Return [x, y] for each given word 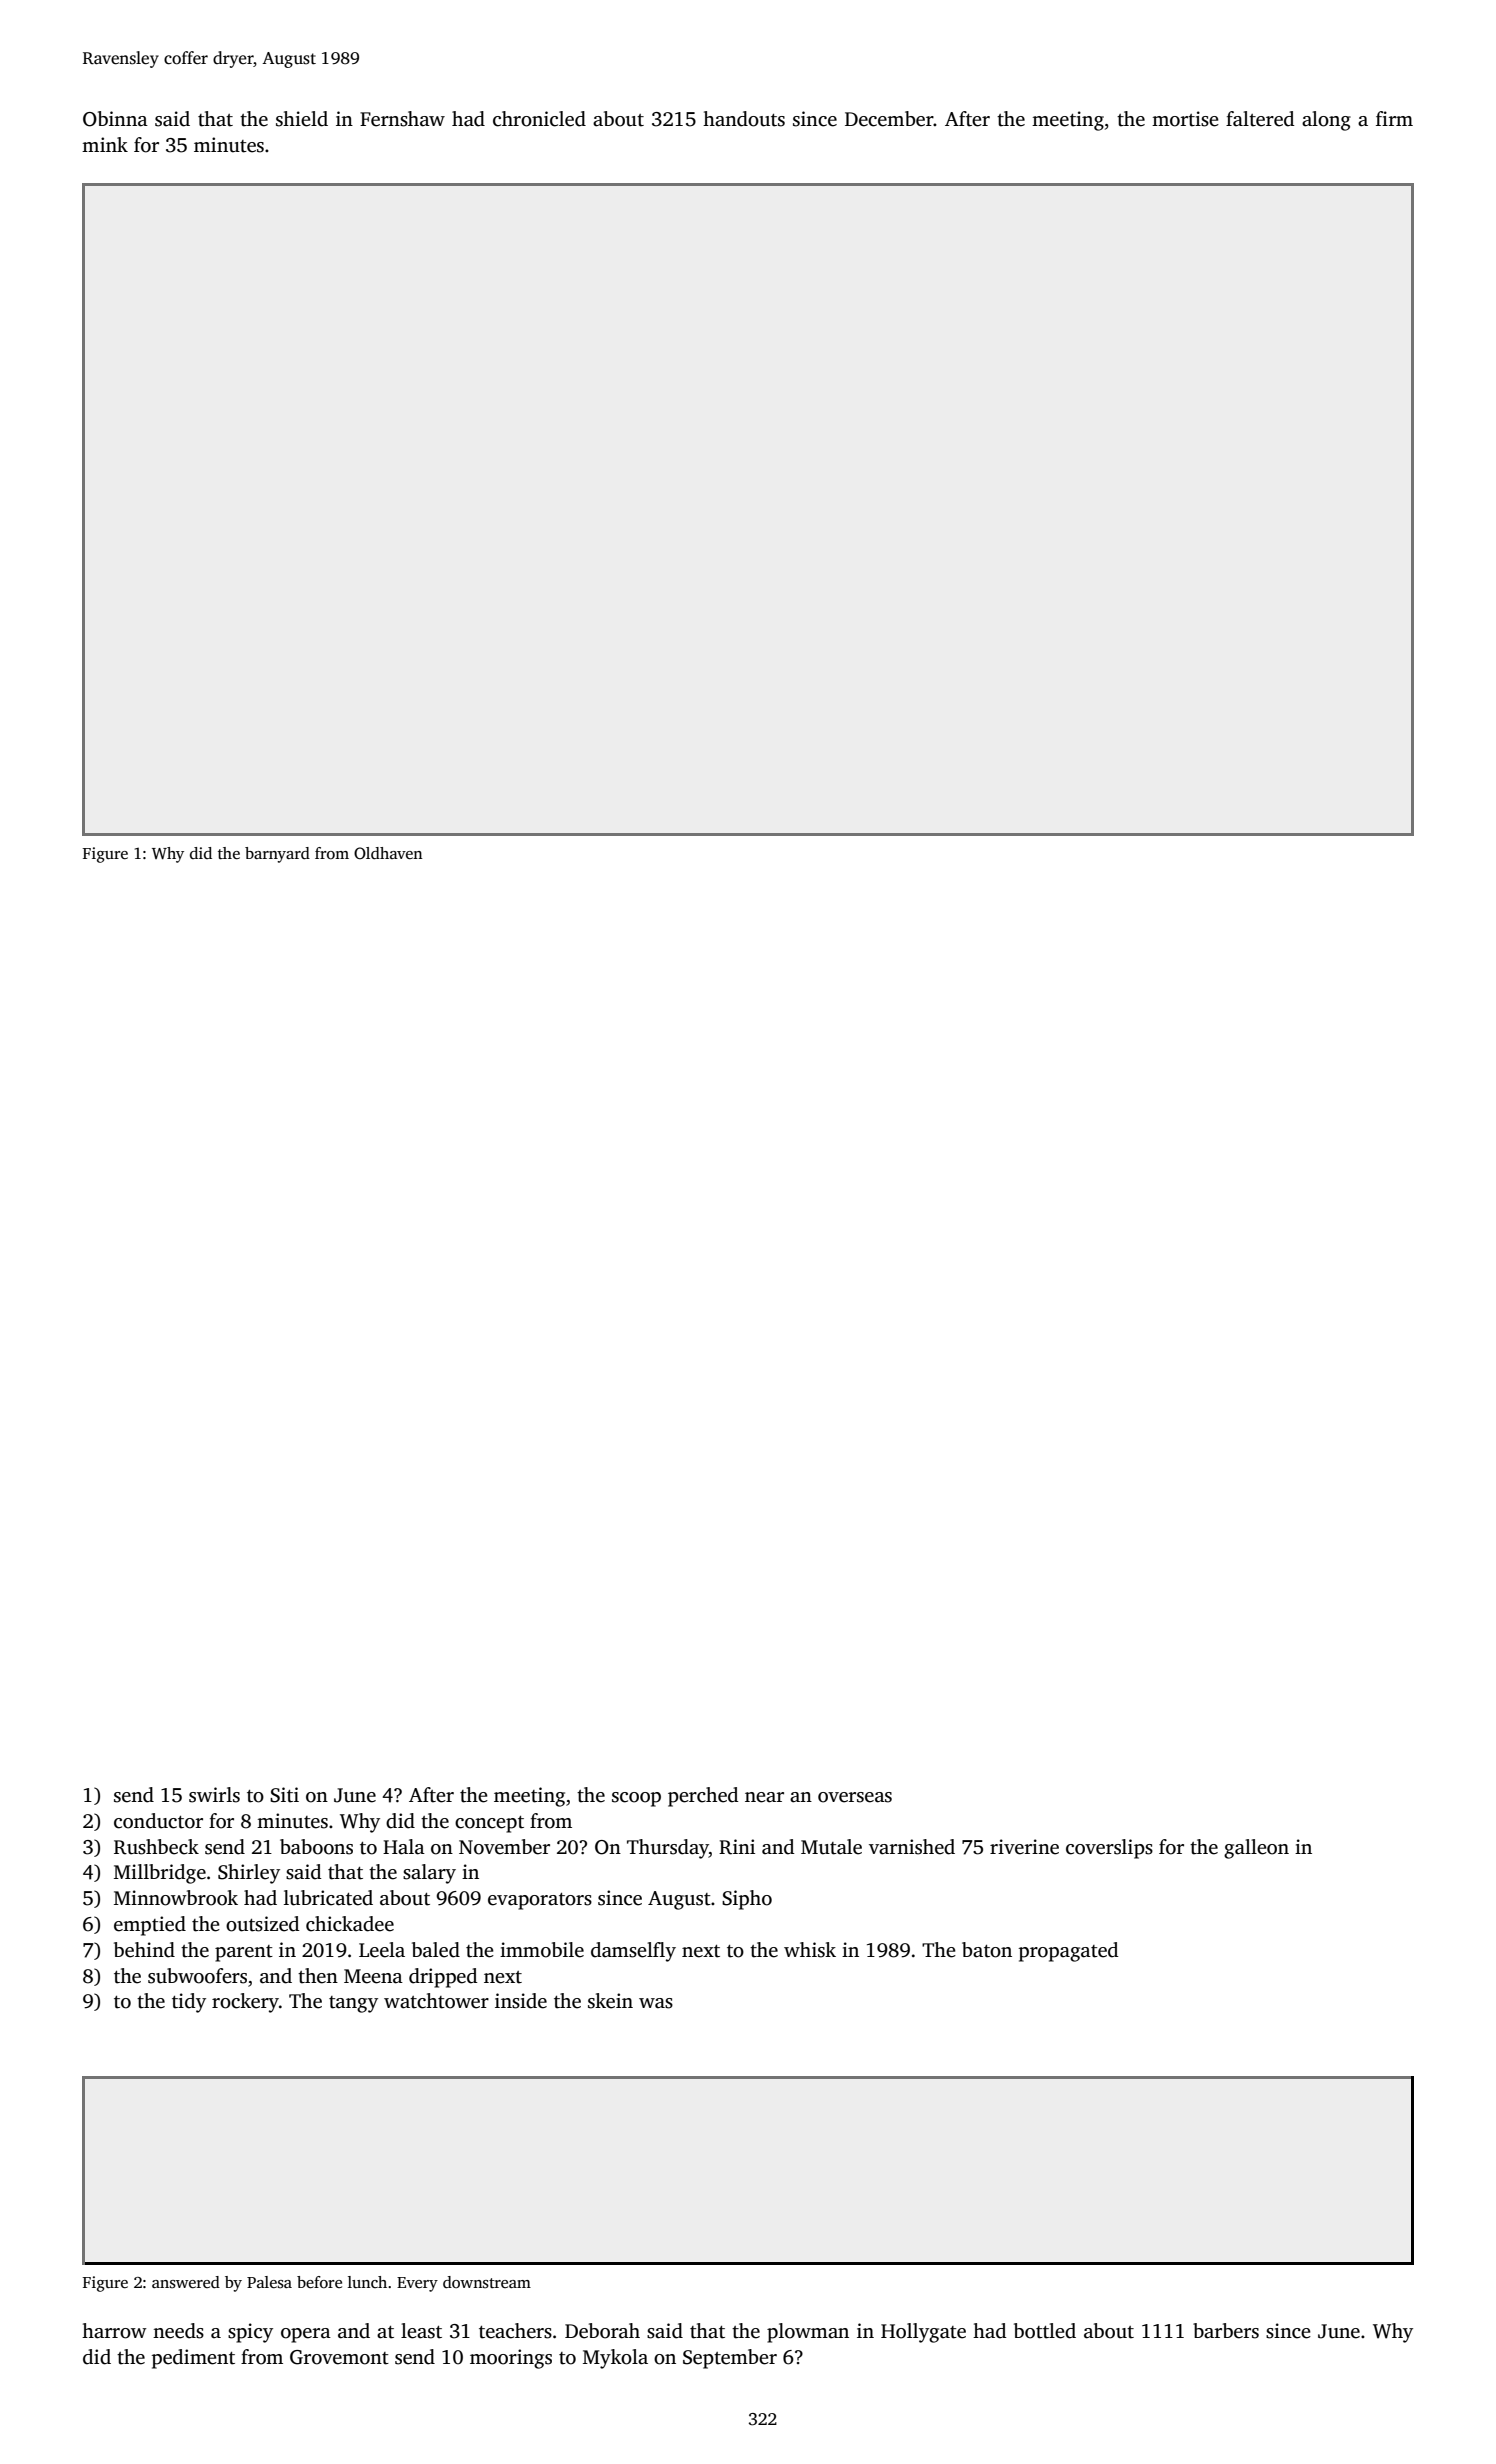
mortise [1185, 119]
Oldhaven [388, 853]
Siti [284, 1795]
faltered [1260, 119]
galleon [1256, 1849]
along [1326, 121]
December [889, 119]
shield [302, 119]
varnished [912, 1847]
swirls [214, 1795]
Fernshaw [402, 119]
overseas [855, 1797]
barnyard [277, 855]
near [764, 1797]
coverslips [1109, 1849]
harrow [114, 2331]
